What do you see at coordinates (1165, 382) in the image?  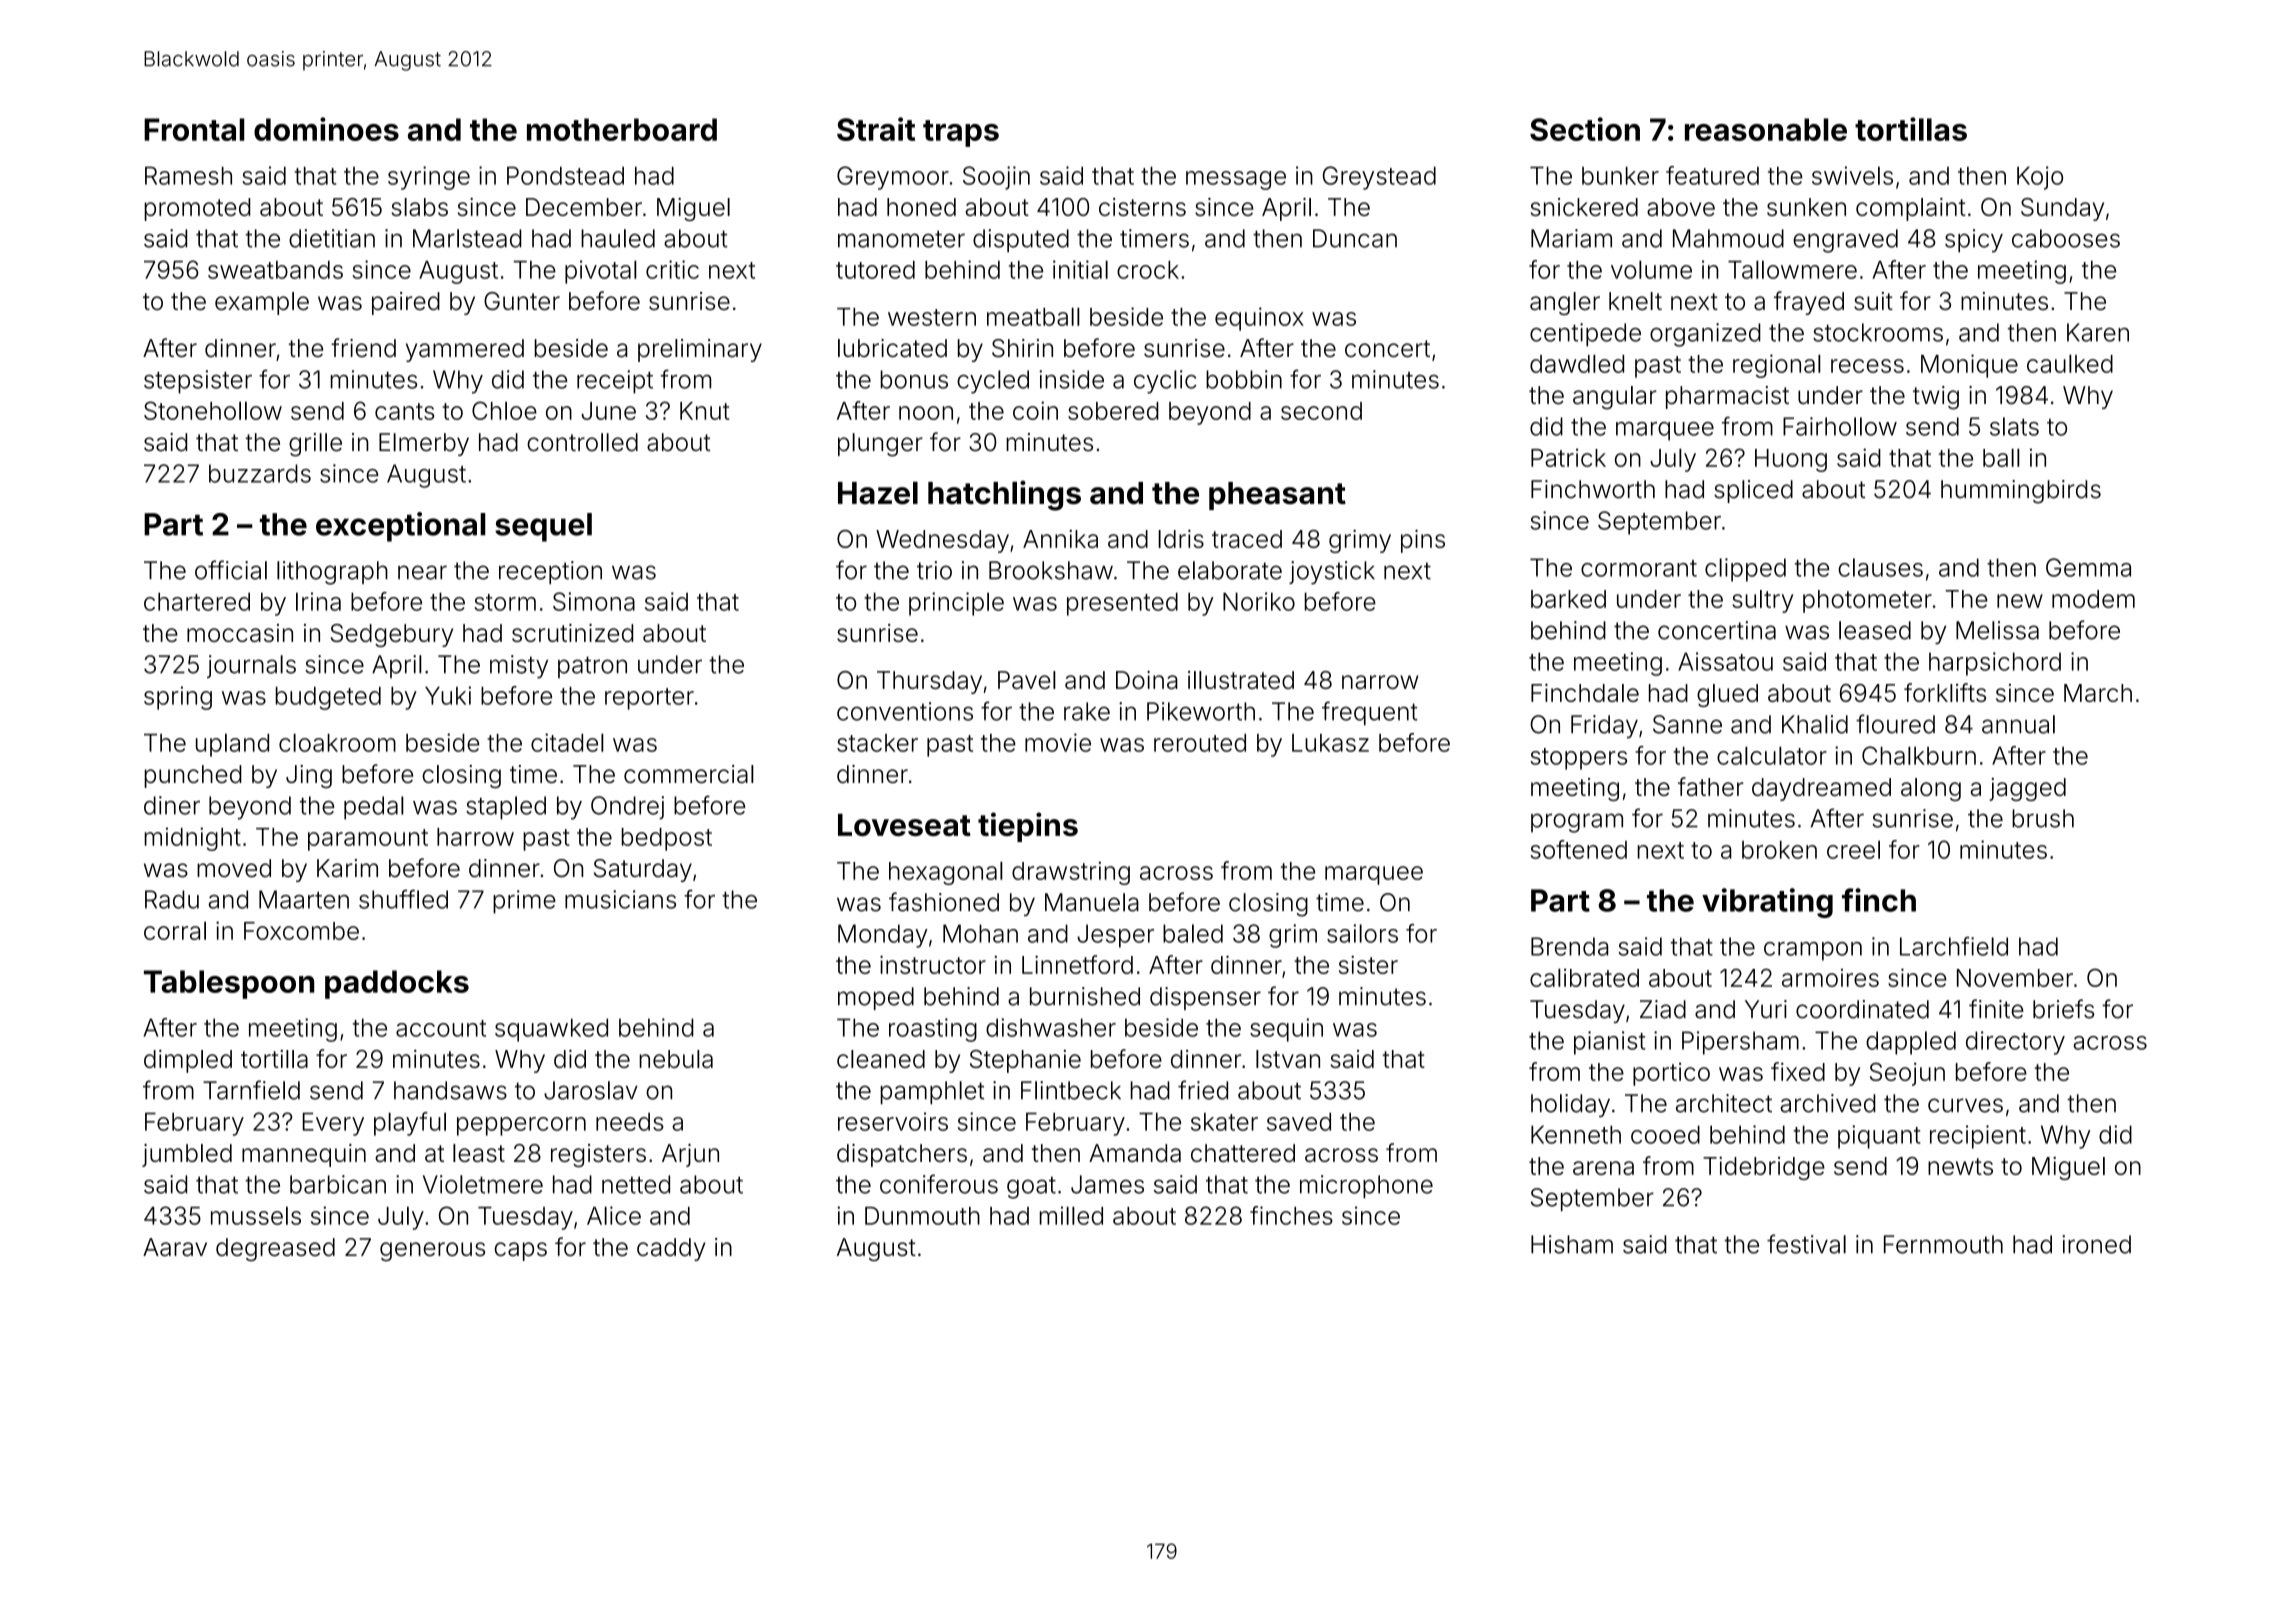 I see `cyclic` at bounding box center [1165, 382].
